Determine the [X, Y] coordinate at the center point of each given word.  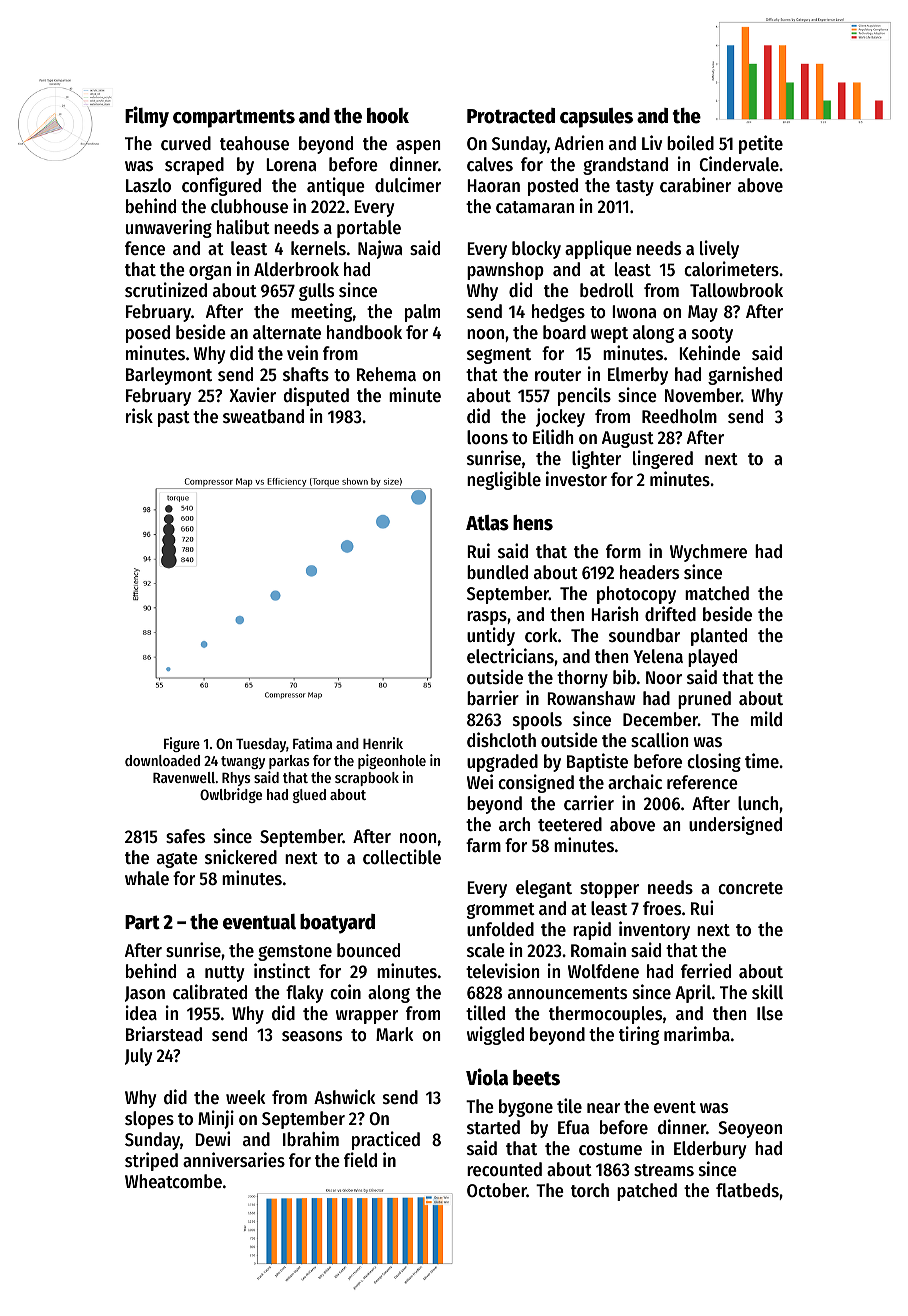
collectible [402, 856]
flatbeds [747, 1190]
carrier [589, 802]
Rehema [386, 374]
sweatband [263, 416]
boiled [690, 142]
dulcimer [408, 184]
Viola [487, 1077]
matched [717, 593]
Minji [216, 1119]
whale [147, 878]
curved [186, 143]
